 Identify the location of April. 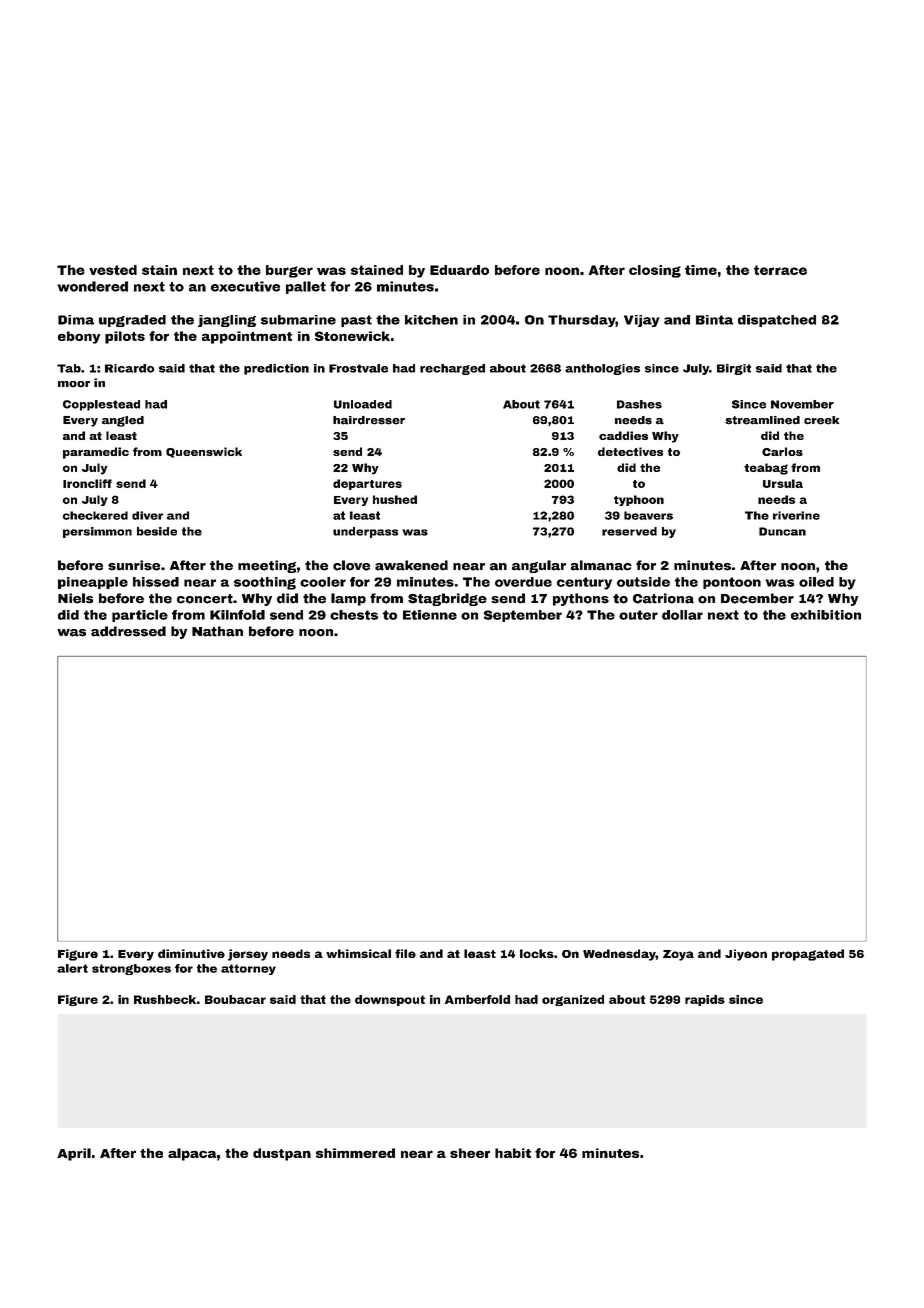
(74, 1154).
